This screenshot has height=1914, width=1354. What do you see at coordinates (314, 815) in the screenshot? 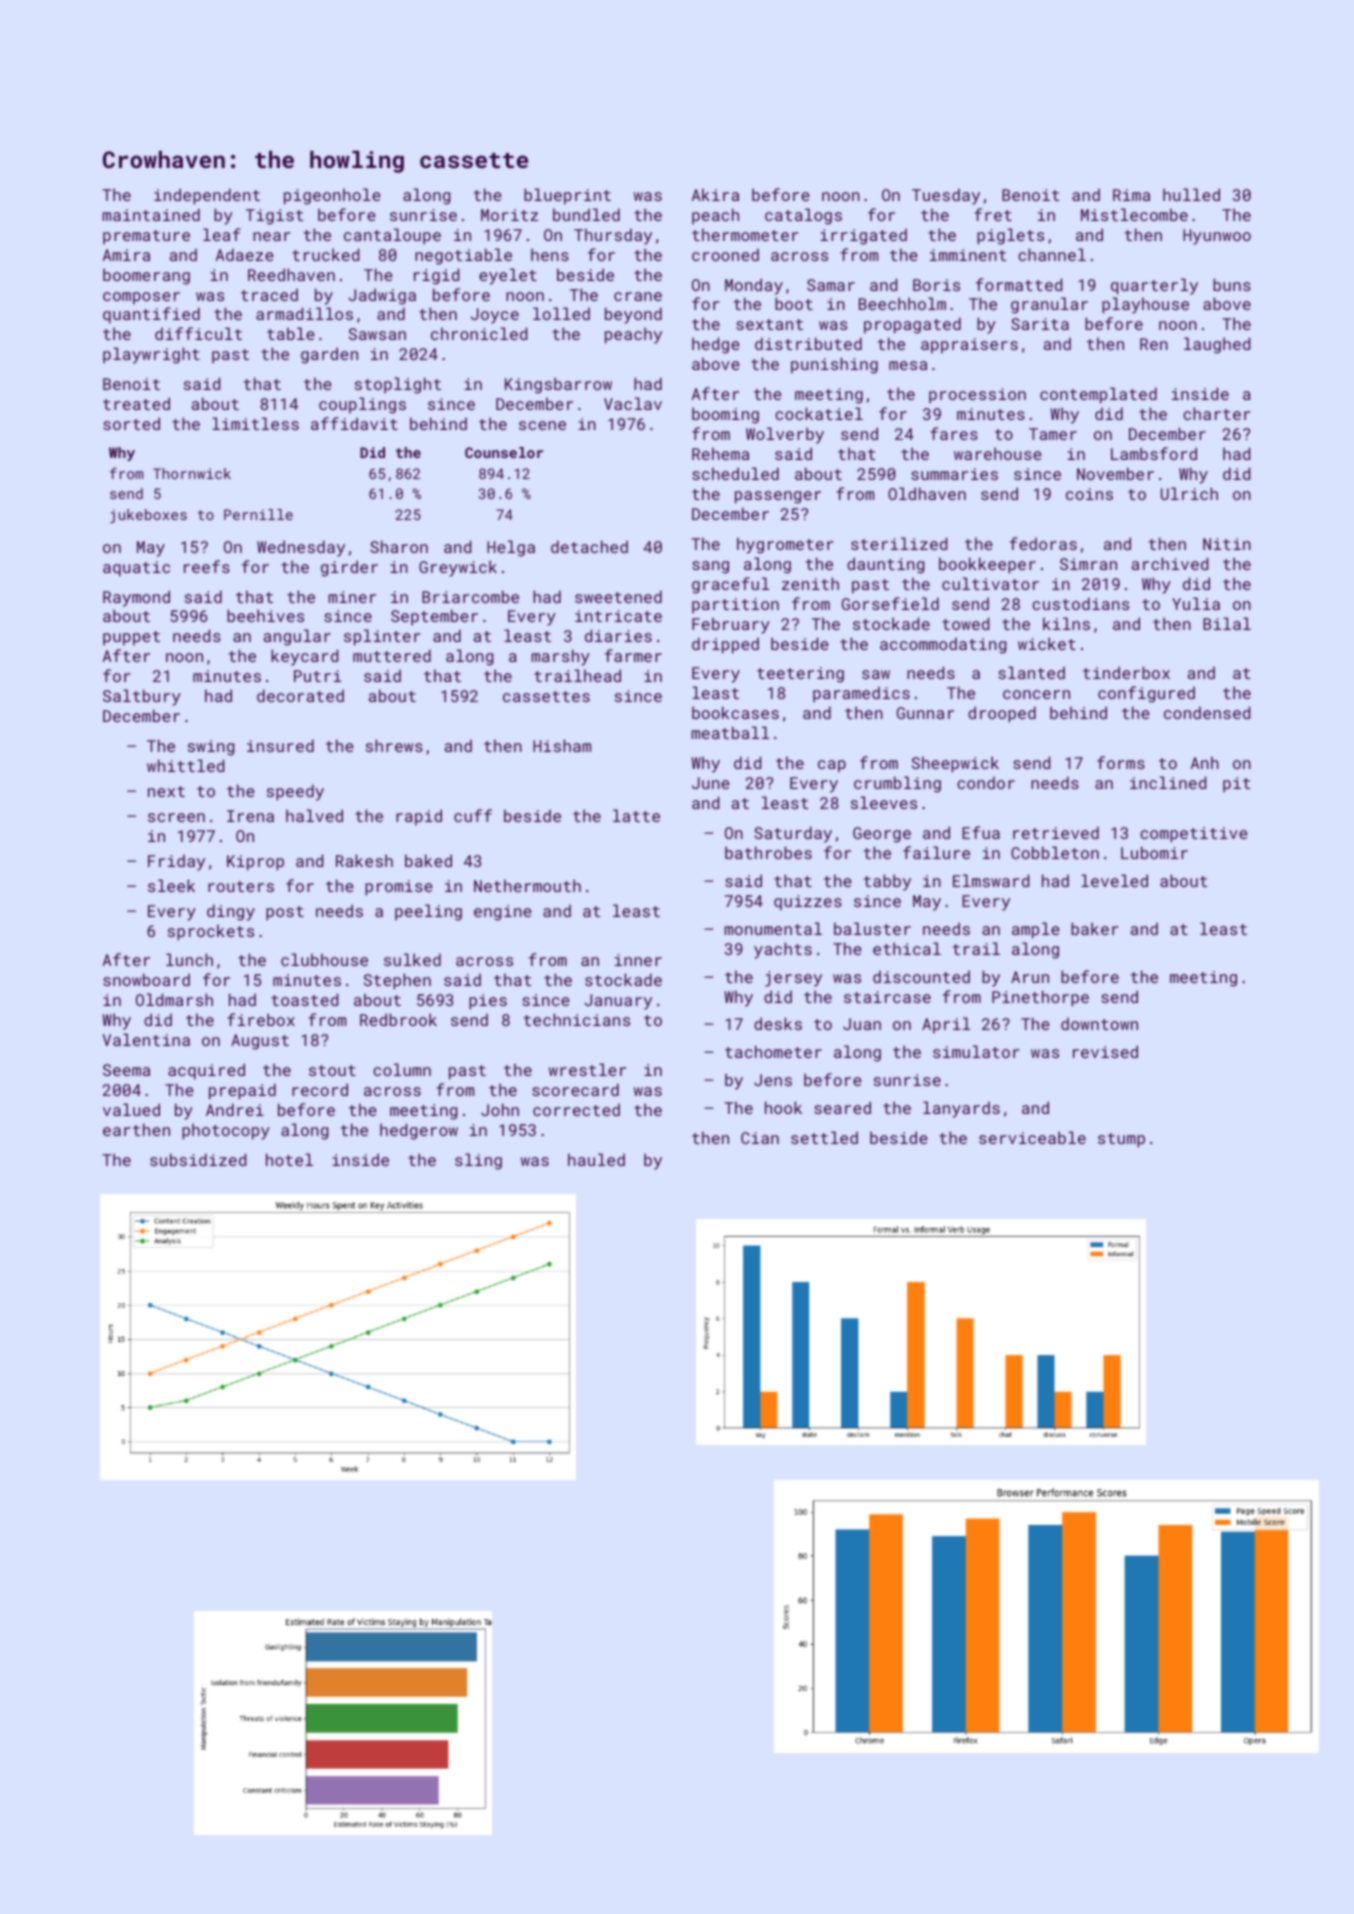
I see `halved` at bounding box center [314, 815].
